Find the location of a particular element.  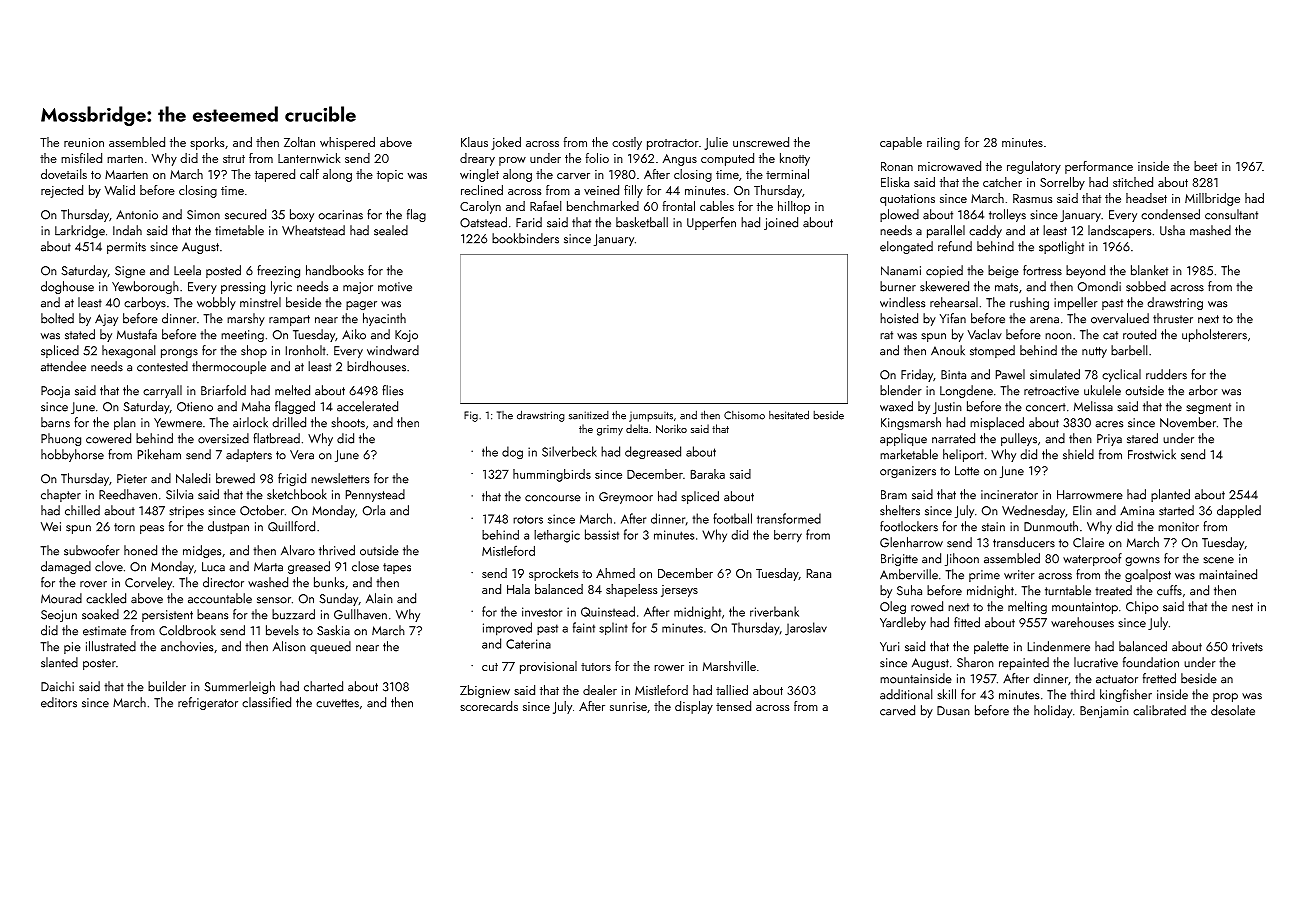

November is located at coordinates (1188, 422).
